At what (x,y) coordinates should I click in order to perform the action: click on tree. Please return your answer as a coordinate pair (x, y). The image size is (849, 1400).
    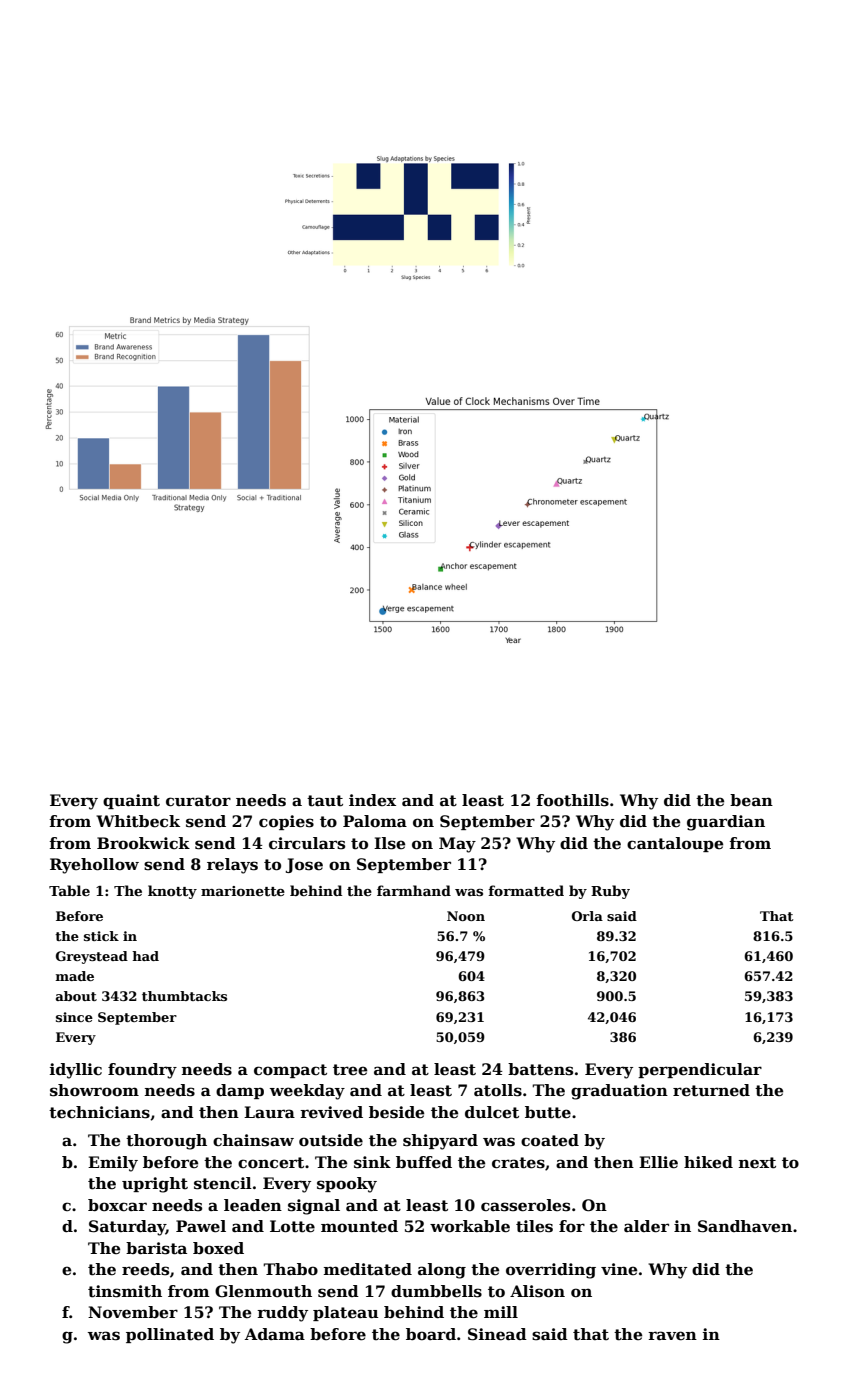
    Looking at the image, I should click on (350, 1069).
